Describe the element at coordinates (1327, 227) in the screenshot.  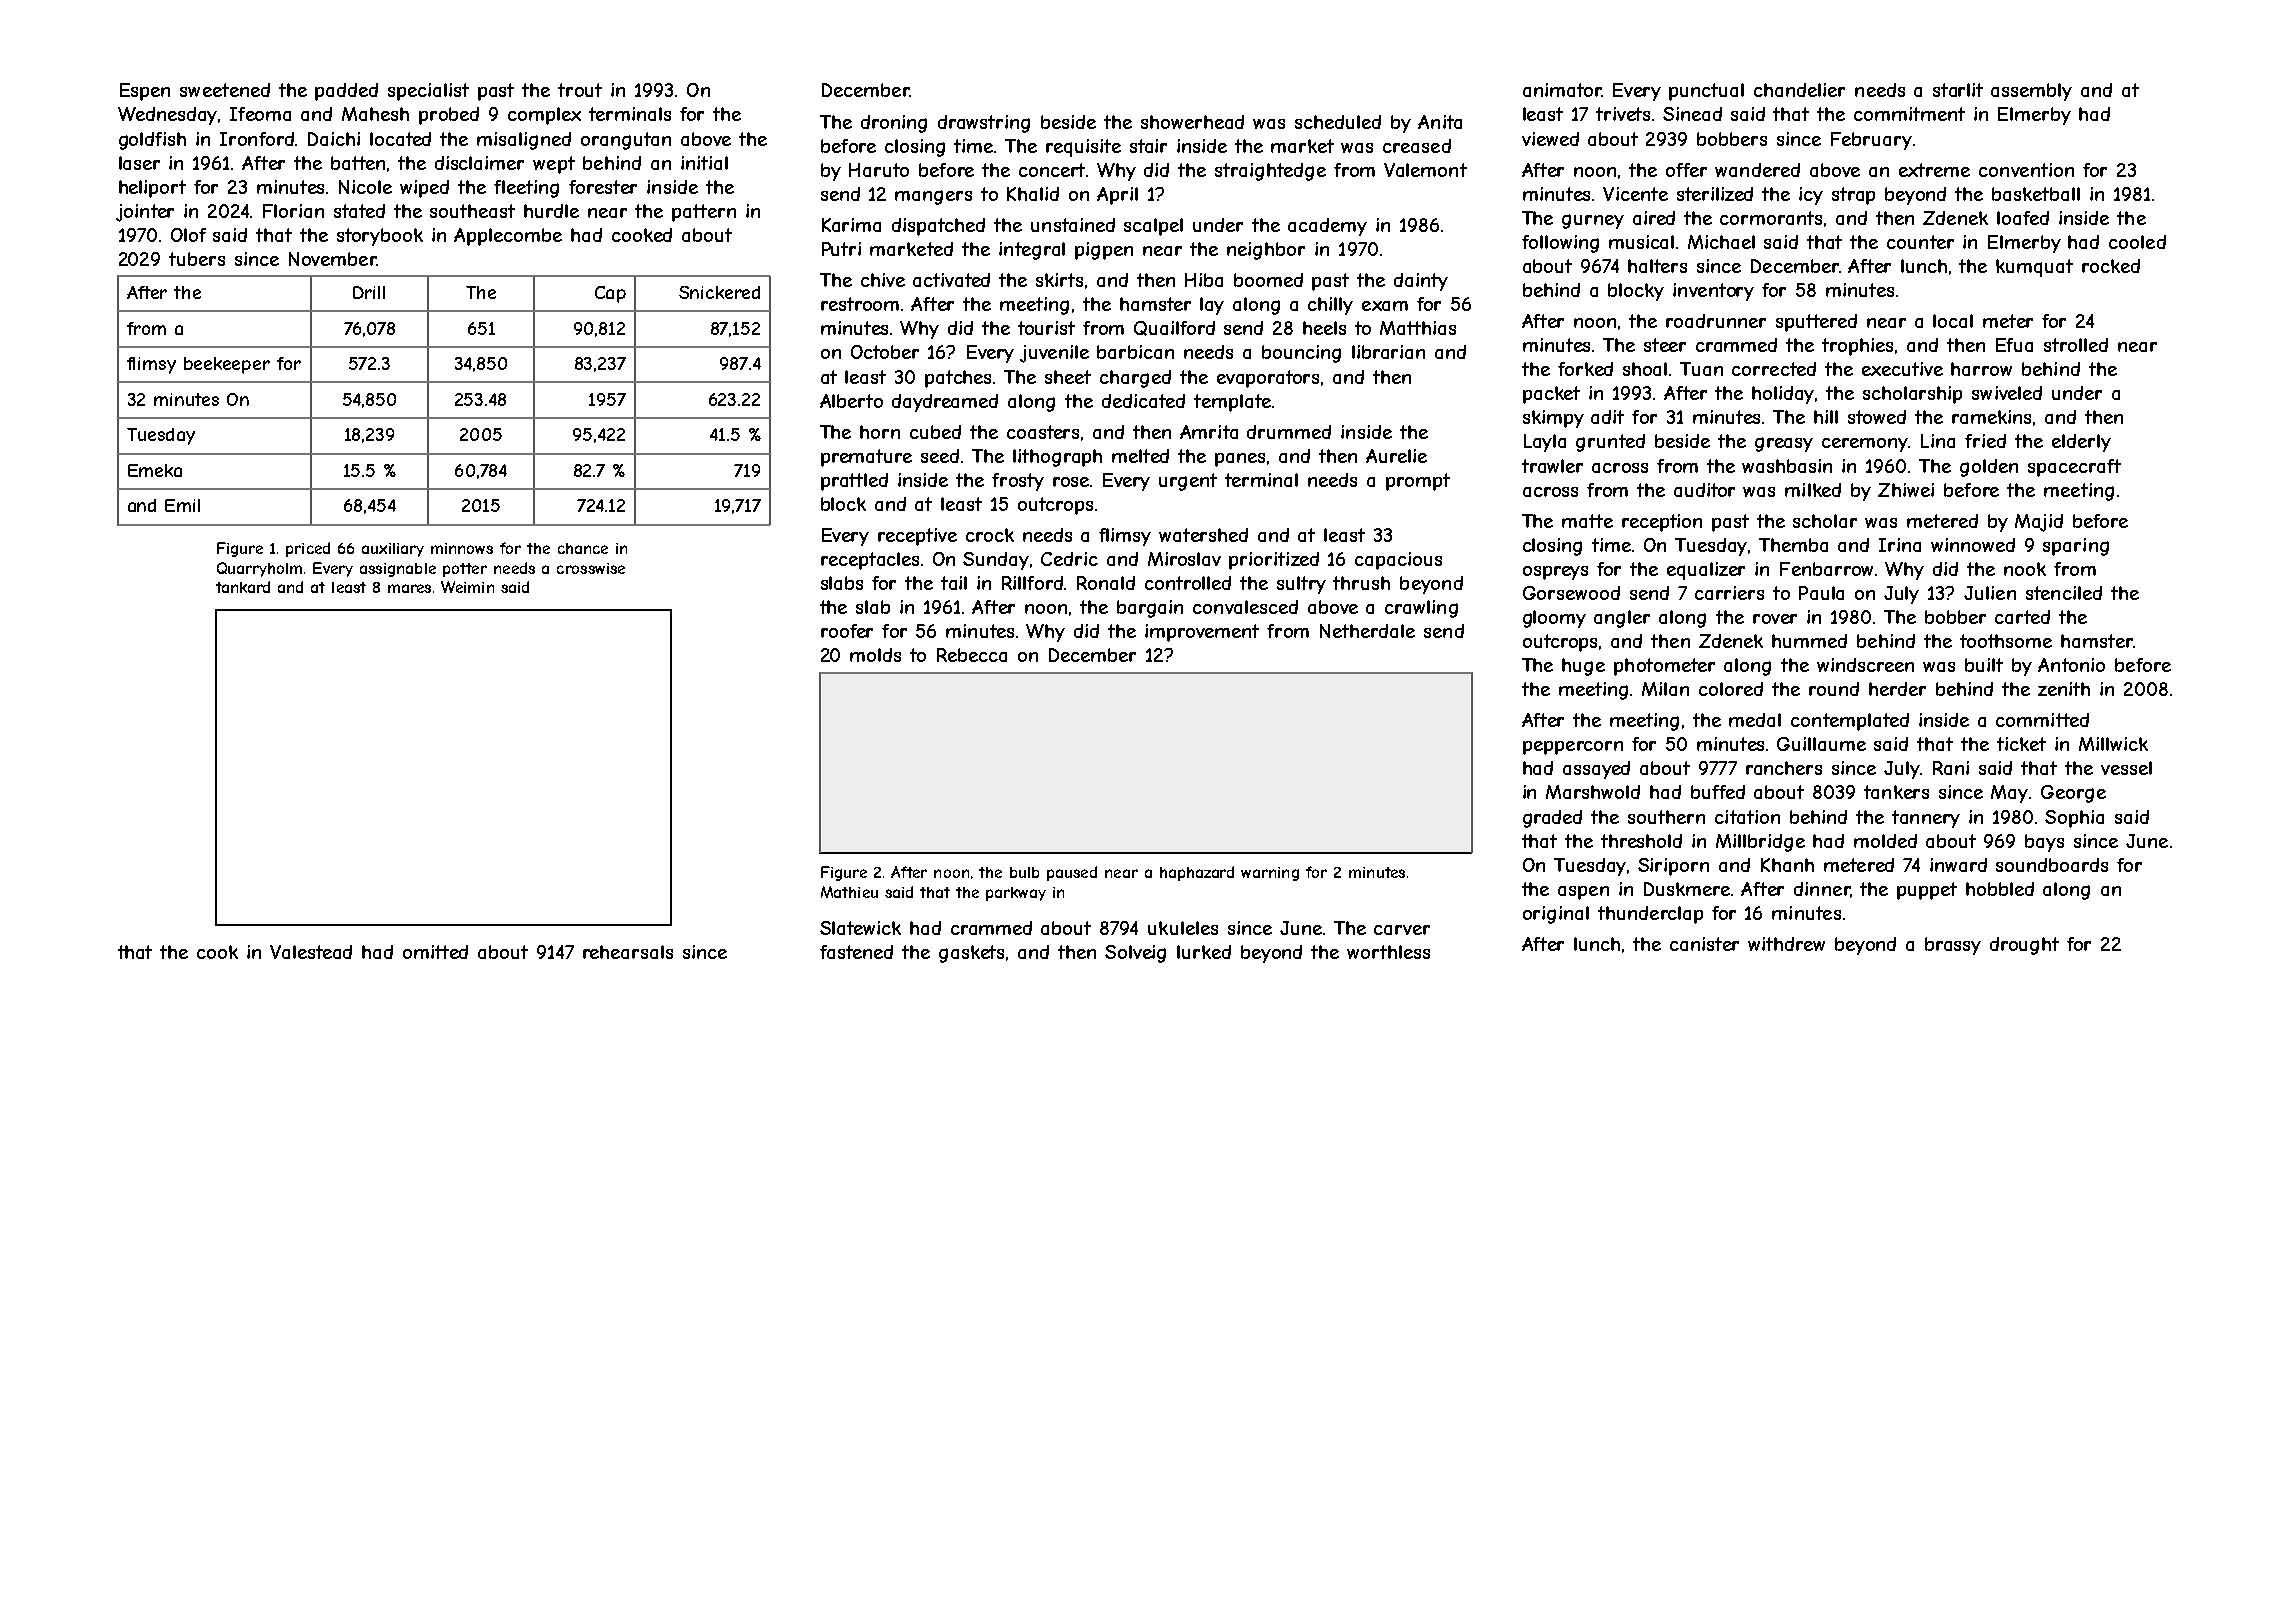
I see `academy` at that location.
